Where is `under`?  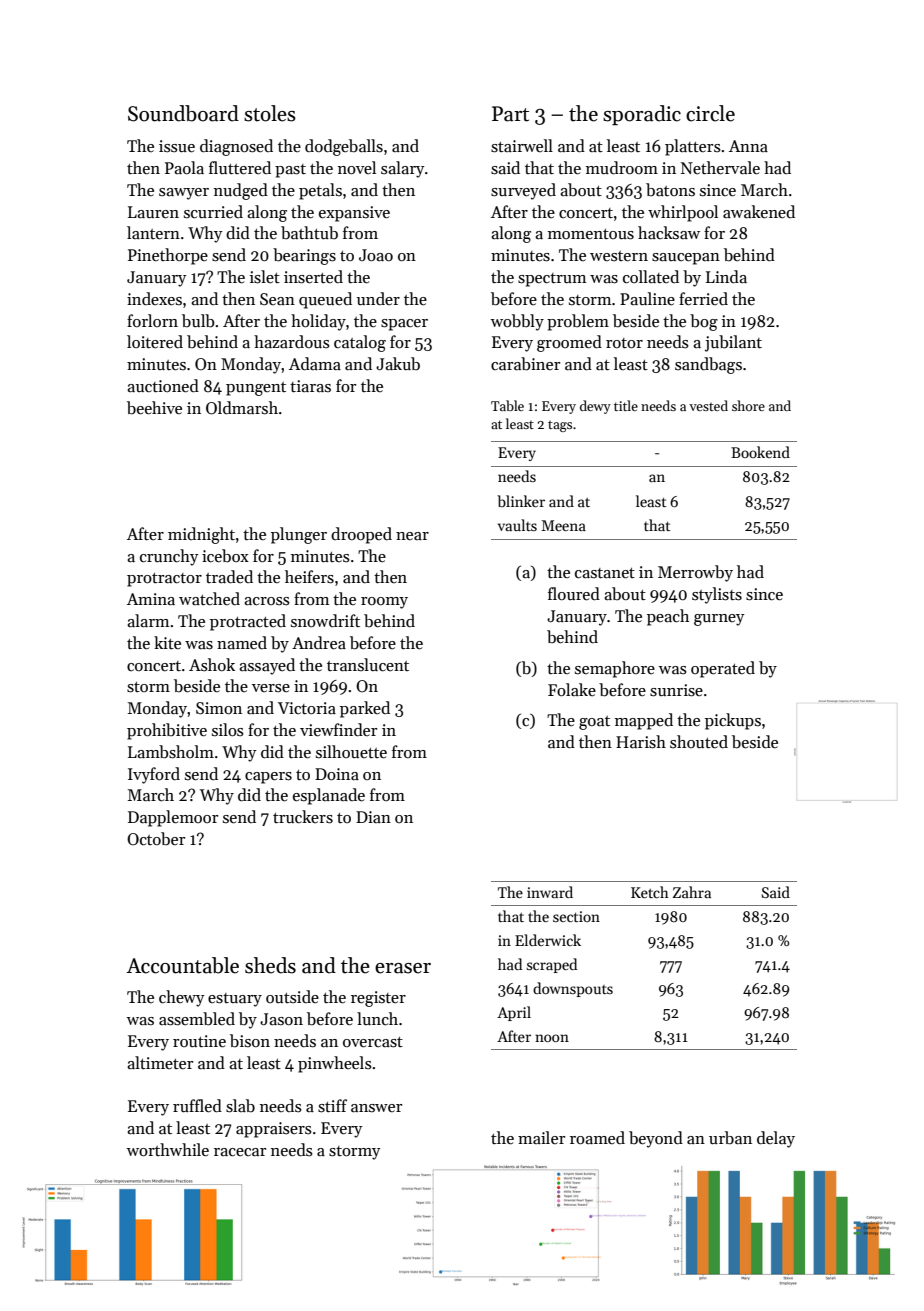 under is located at coordinates (378, 299).
